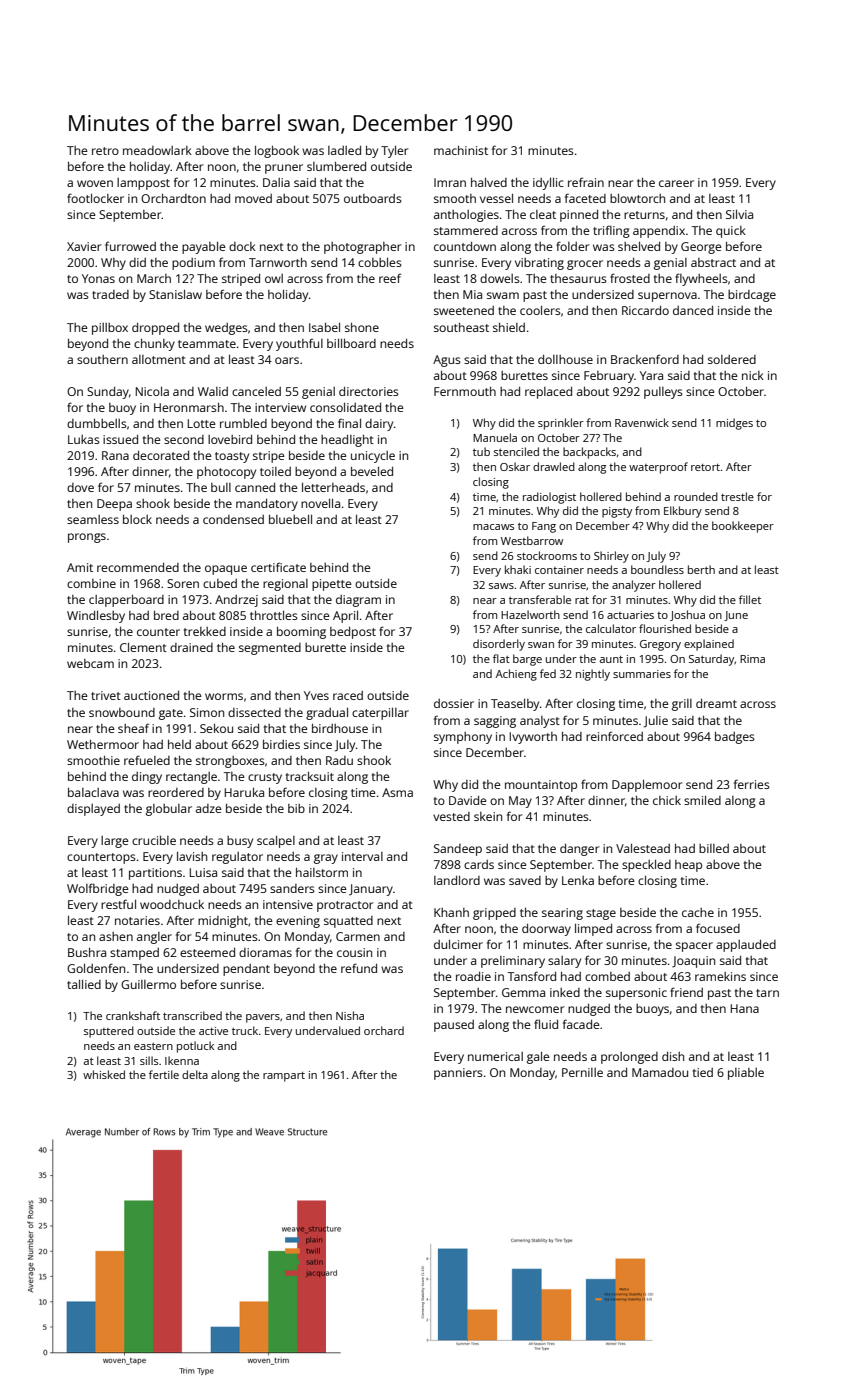 This screenshot has width=849, height=1400. Describe the element at coordinates (579, 850) in the screenshot. I see `danger` at that location.
